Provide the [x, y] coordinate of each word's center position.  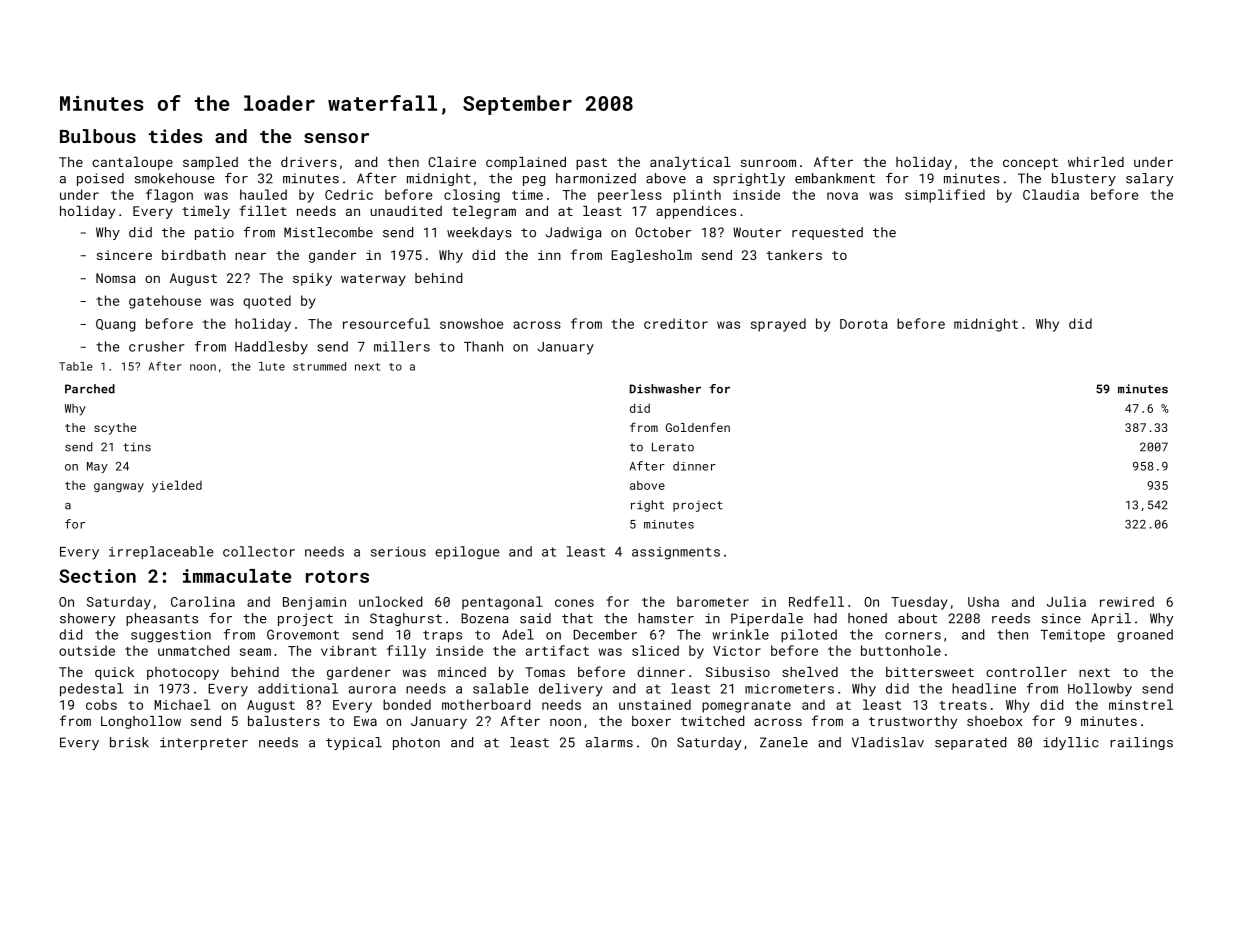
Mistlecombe [328, 232]
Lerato [673, 447]
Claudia [1051, 194]
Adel [518, 634]
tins [137, 447]
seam [255, 652]
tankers [794, 255]
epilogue [467, 553]
